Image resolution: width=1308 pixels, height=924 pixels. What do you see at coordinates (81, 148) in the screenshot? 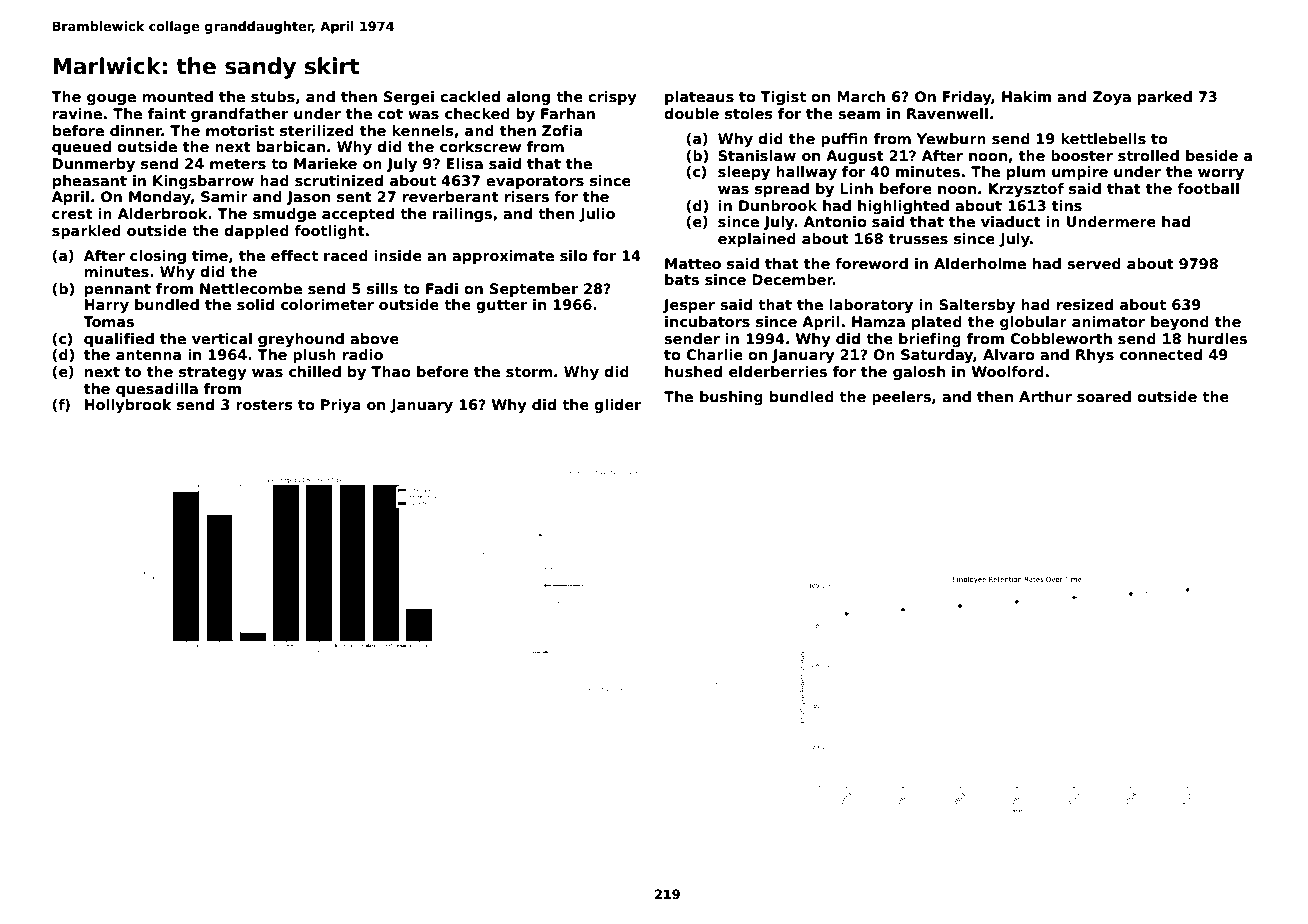
I see `queued` at bounding box center [81, 148].
